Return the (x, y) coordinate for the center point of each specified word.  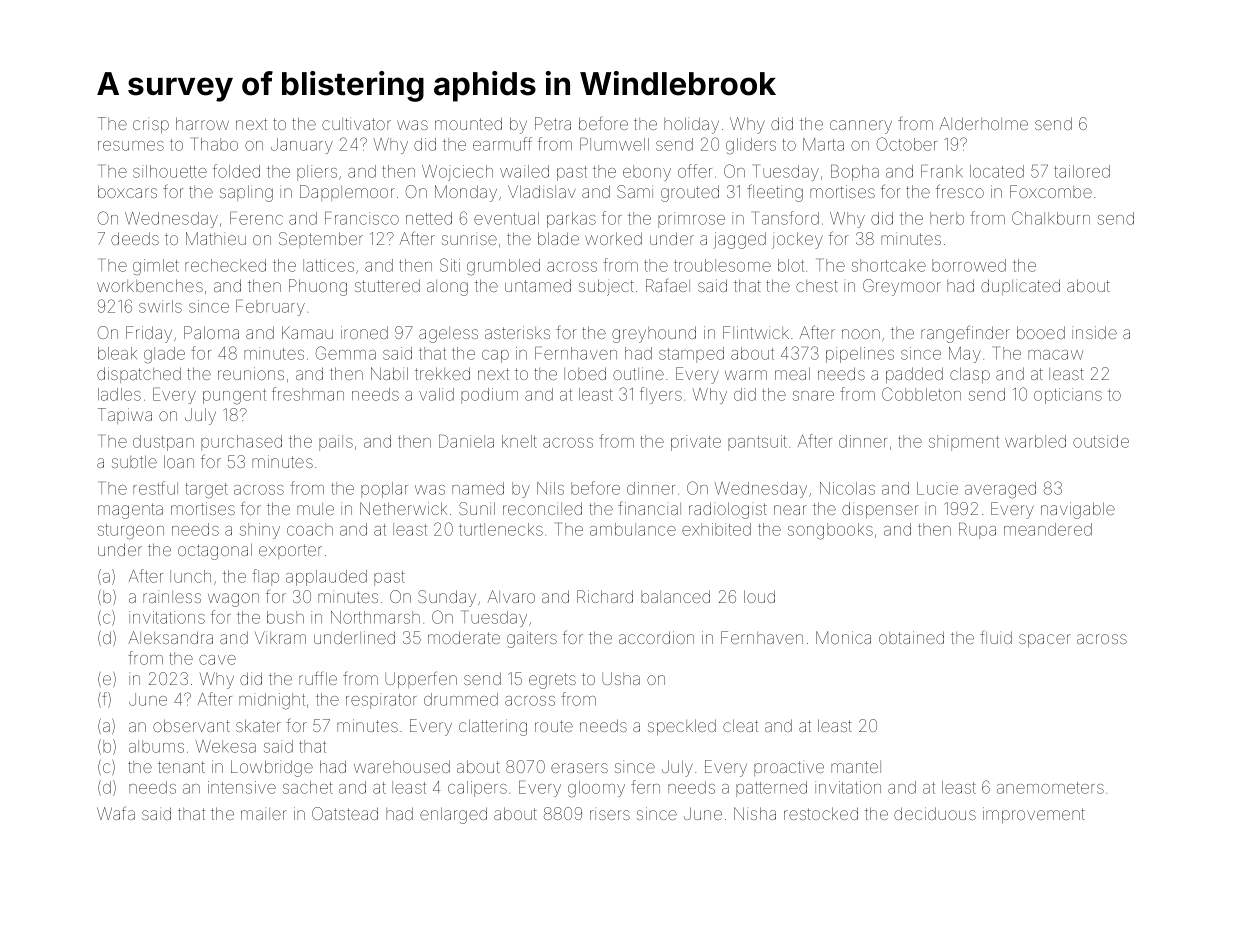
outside (1101, 441)
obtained (911, 637)
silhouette (170, 171)
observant (191, 725)
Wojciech (457, 173)
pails (336, 443)
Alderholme (983, 123)
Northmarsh (375, 617)
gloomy (596, 789)
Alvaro (511, 596)
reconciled (542, 508)
